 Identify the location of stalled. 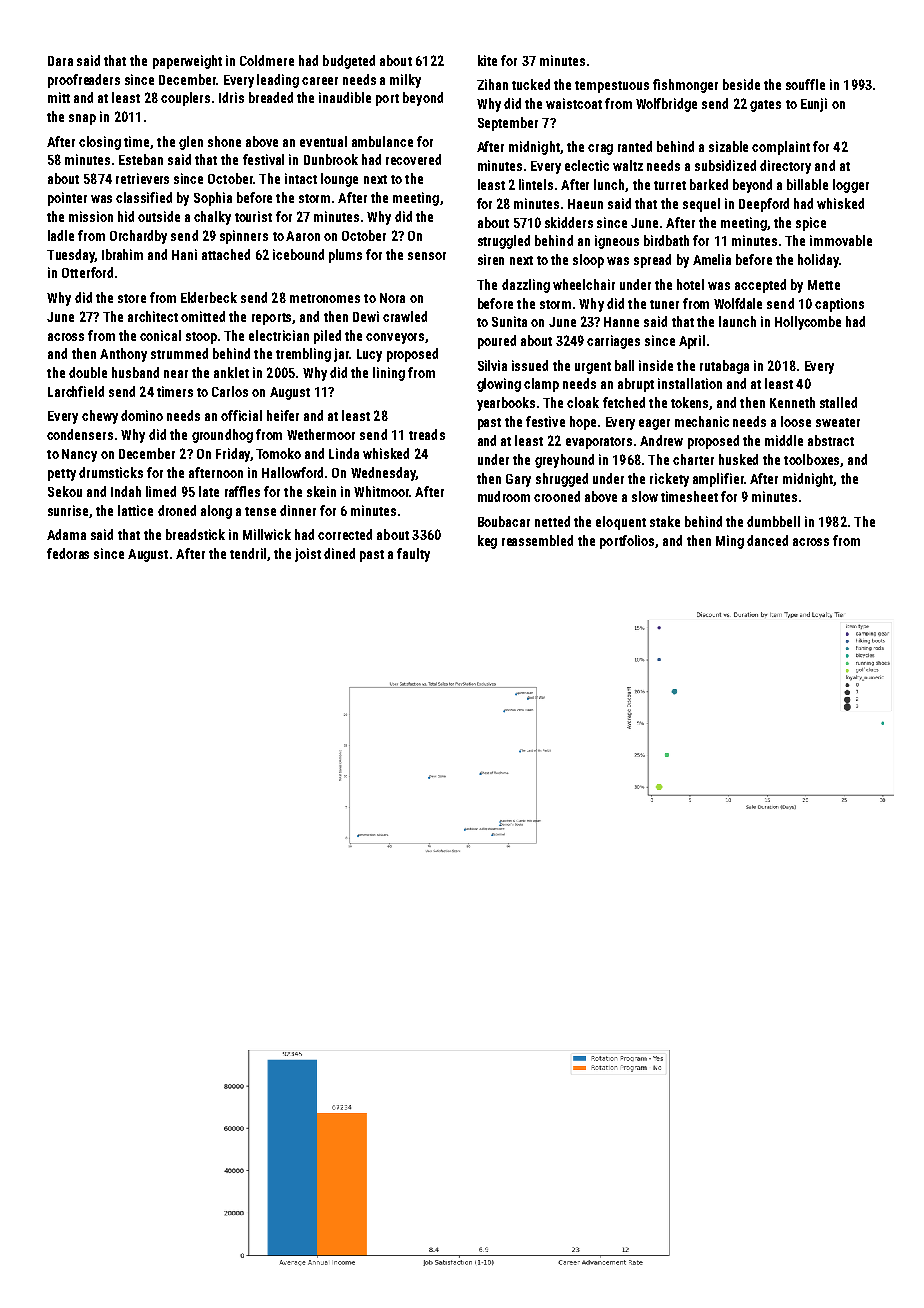
(838, 402).
